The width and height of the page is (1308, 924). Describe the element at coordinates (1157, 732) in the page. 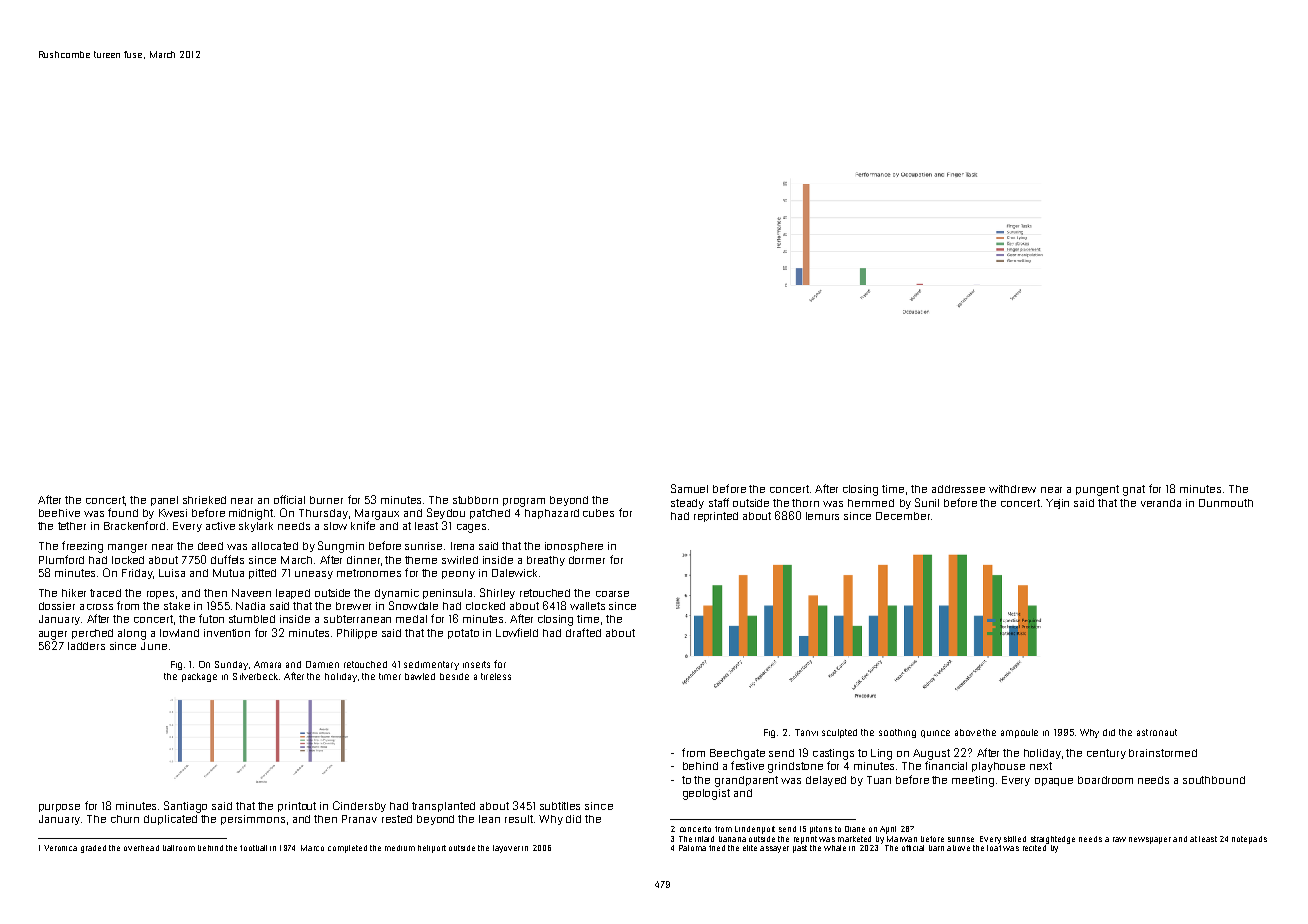

I see `astronaut` at that location.
